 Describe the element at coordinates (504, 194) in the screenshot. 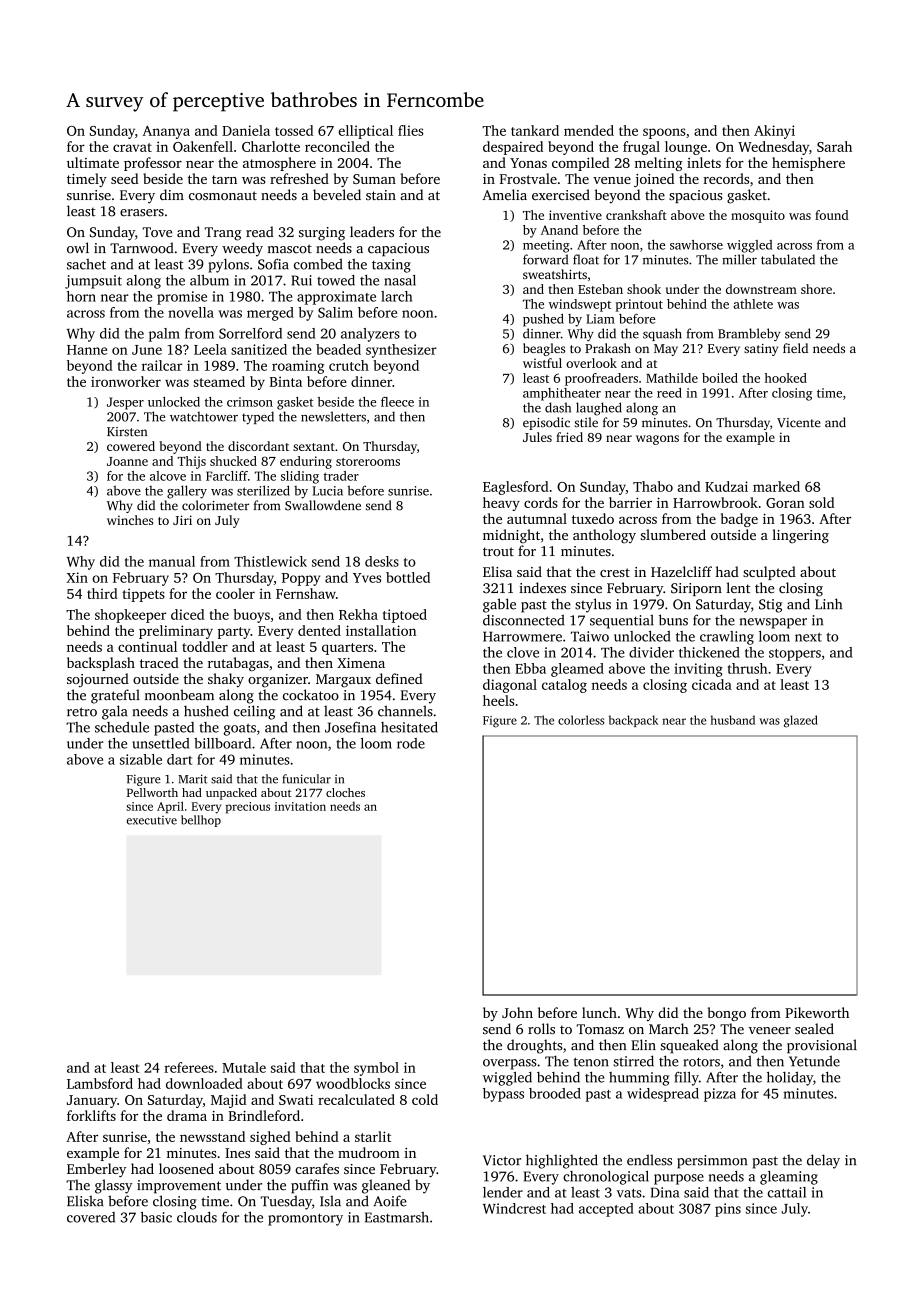

I see `Amelia` at that location.
